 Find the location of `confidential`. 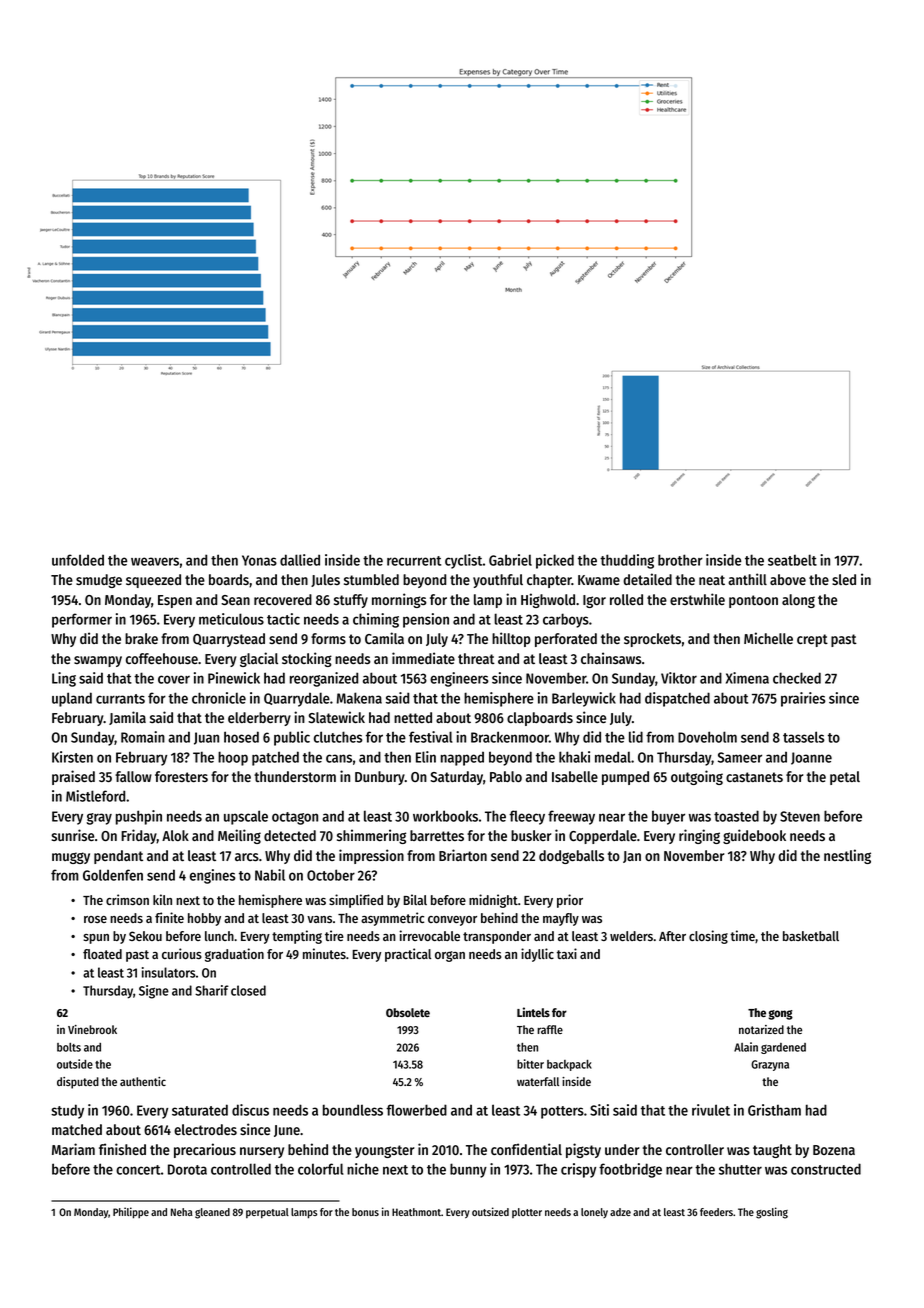

confidential is located at coordinates (526, 1149).
